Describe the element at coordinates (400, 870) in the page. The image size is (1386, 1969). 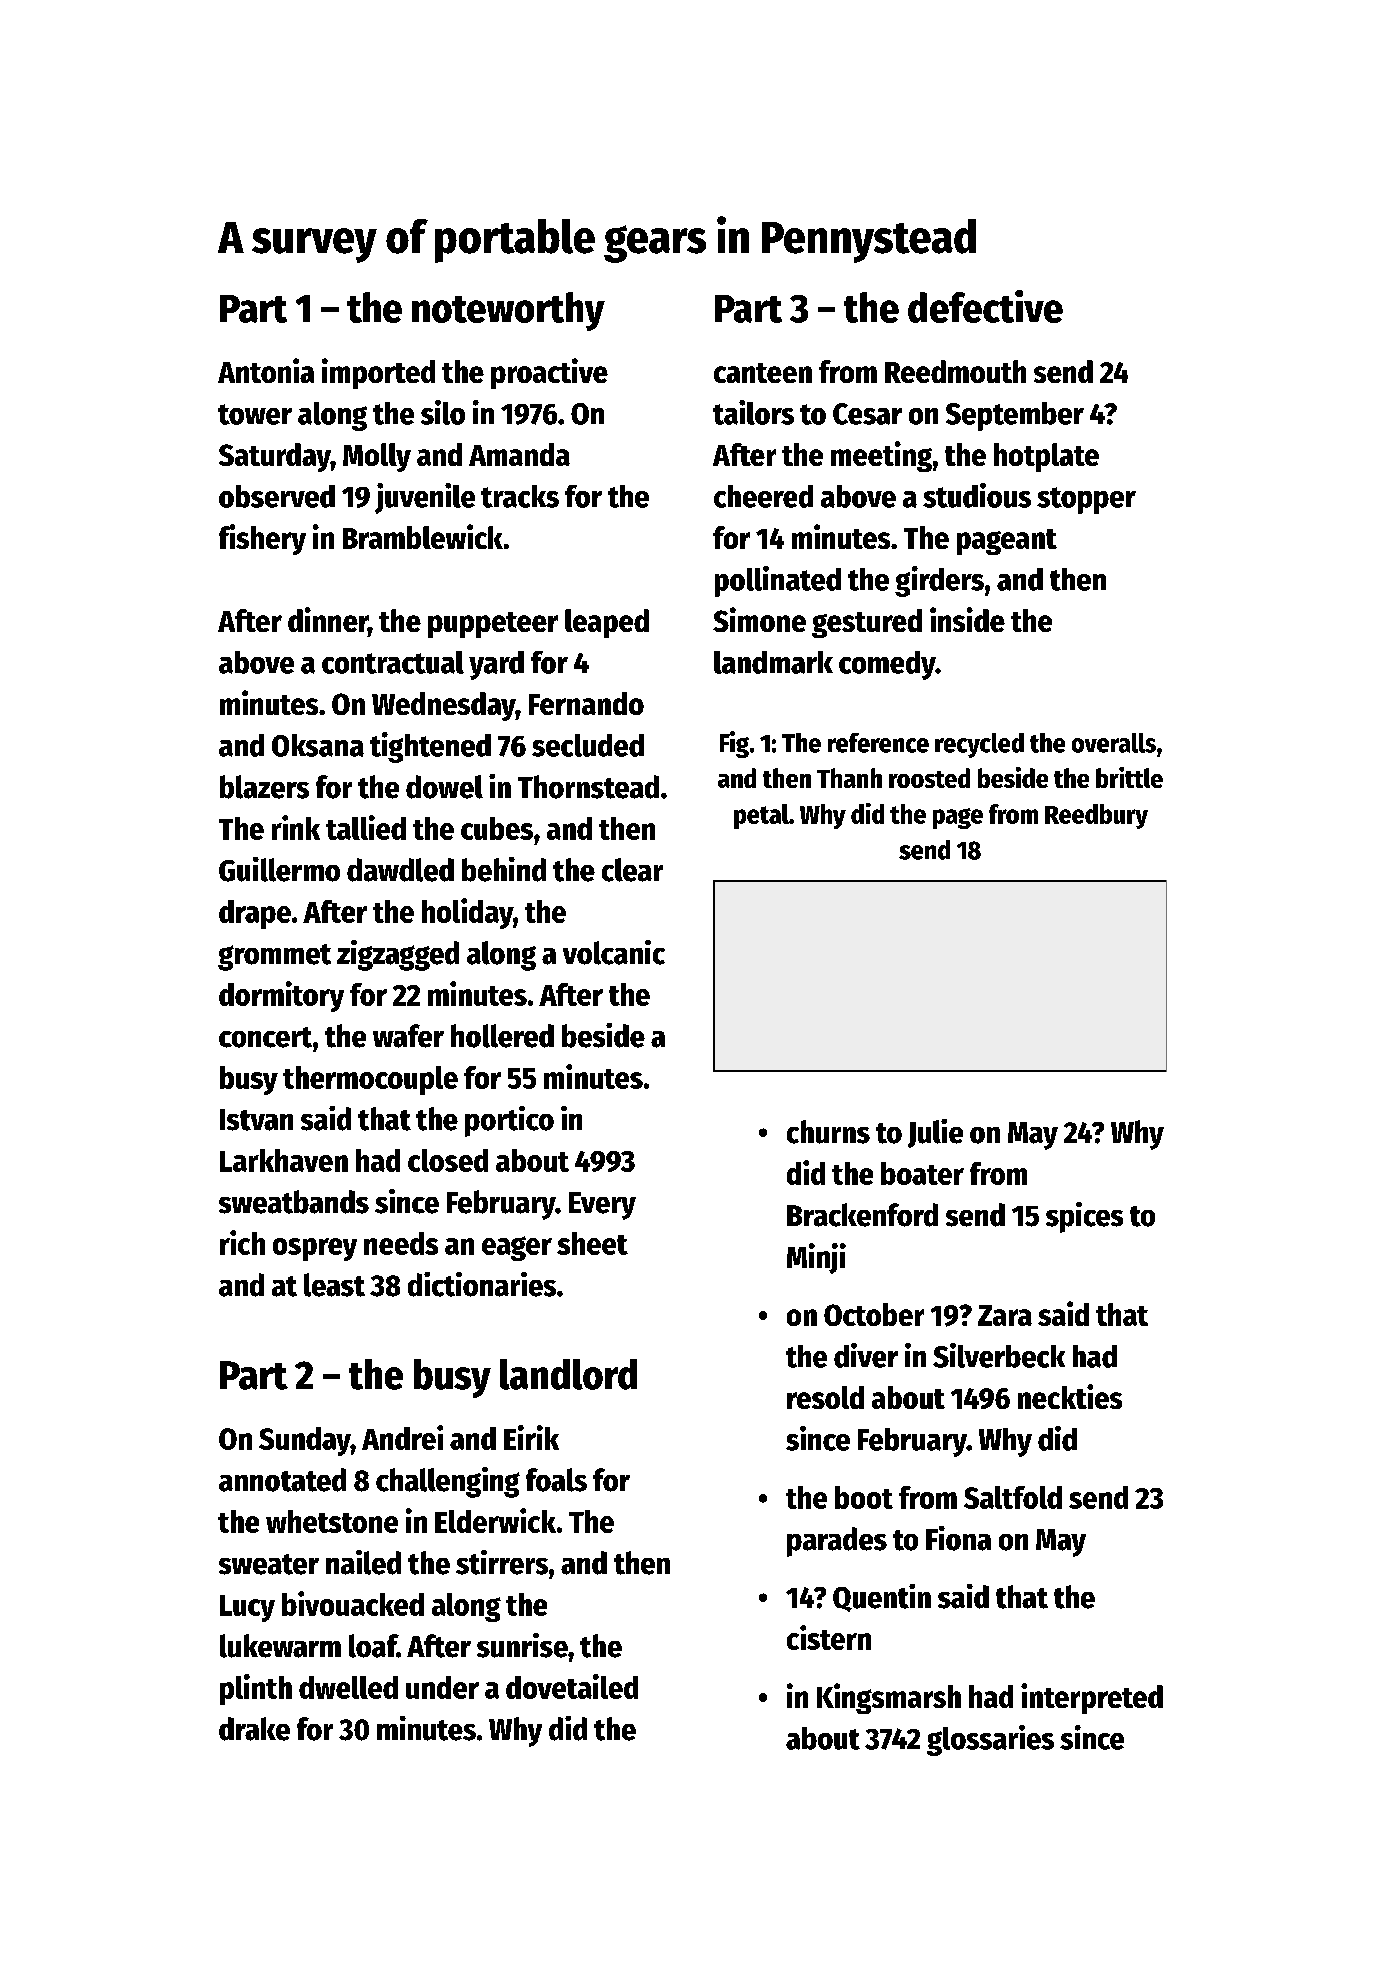
I see `dawdled` at that location.
